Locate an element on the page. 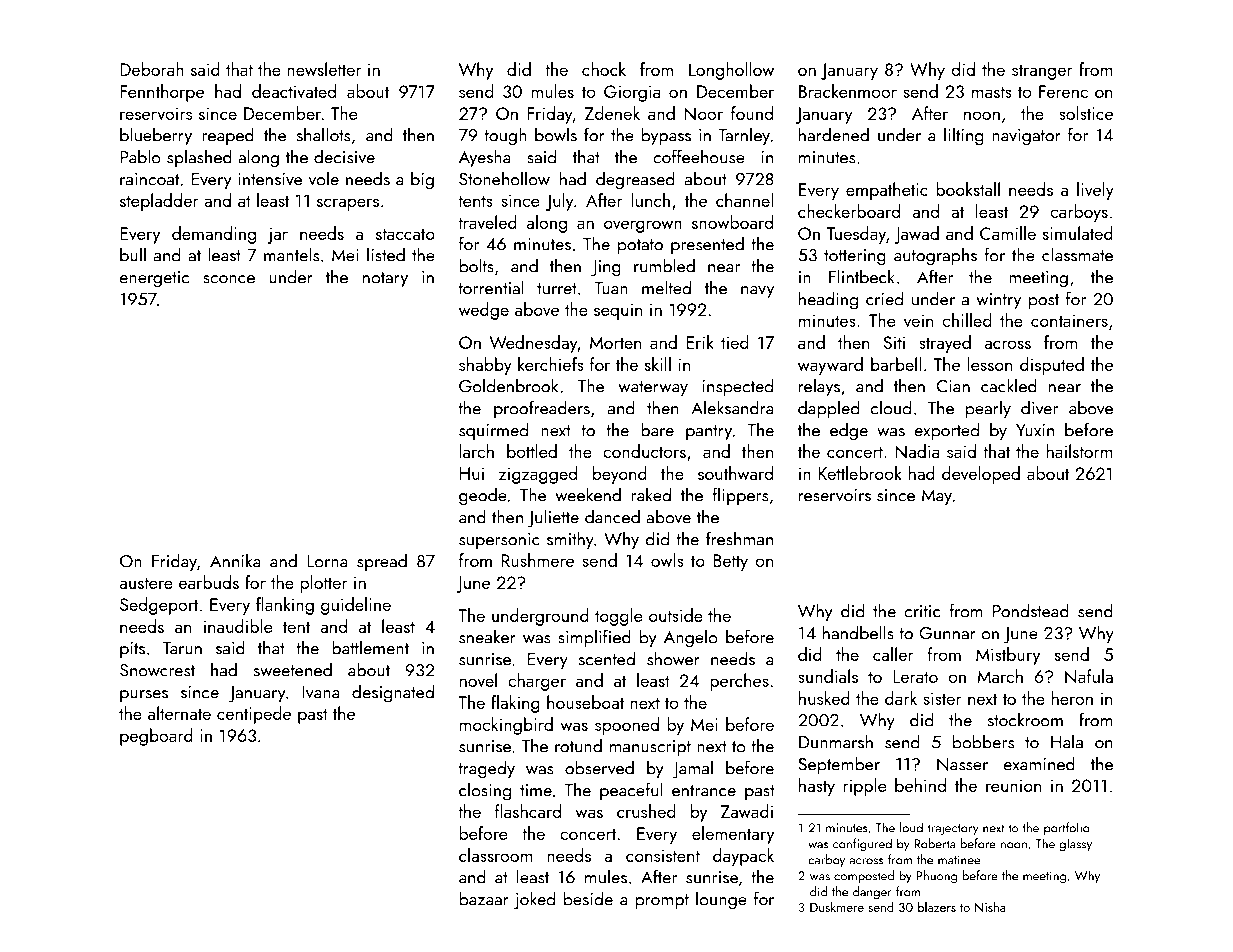 This image has width=1233, height=952. bazaar is located at coordinates (484, 898).
